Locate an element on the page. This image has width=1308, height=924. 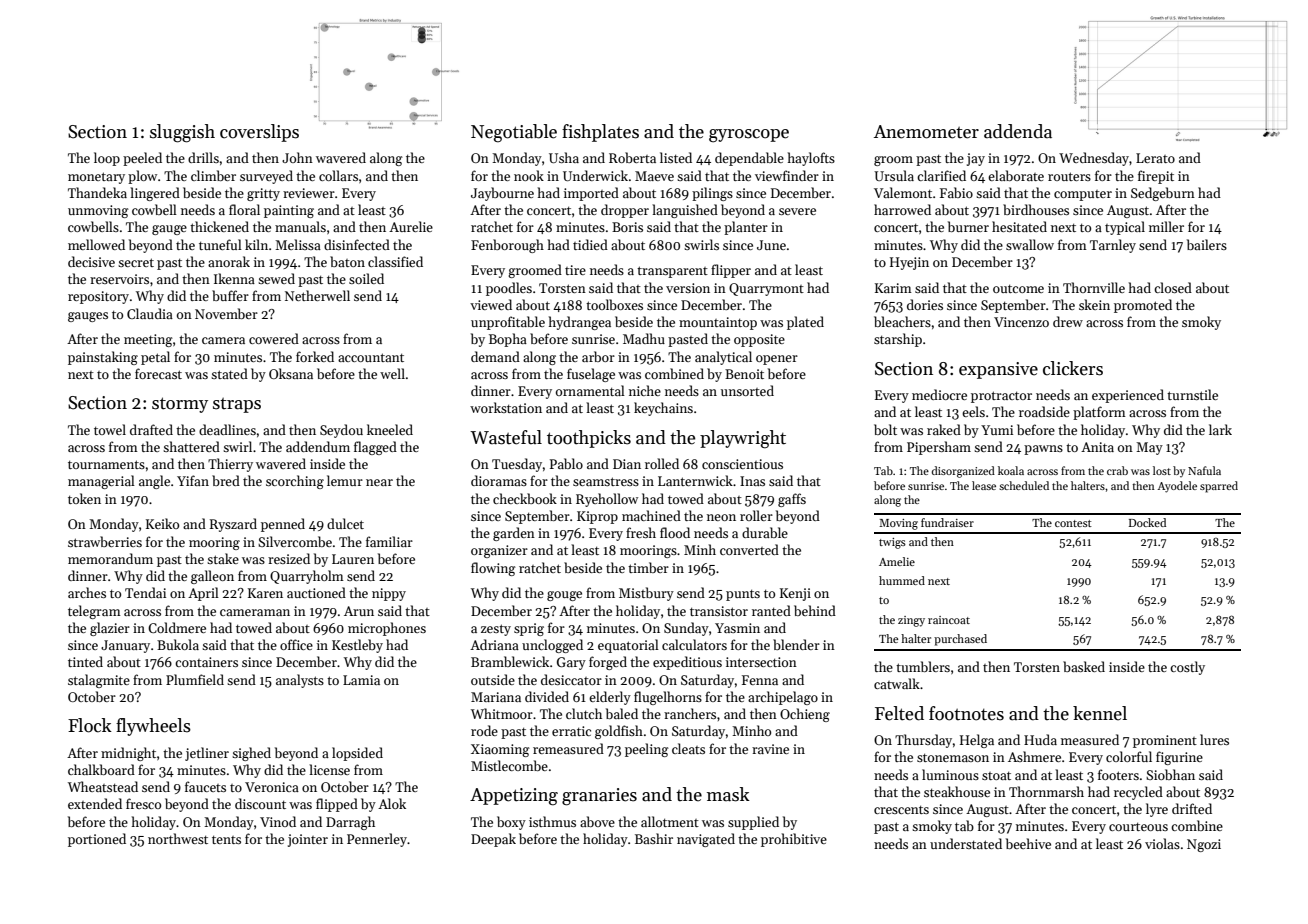
John is located at coordinates (297, 157).
